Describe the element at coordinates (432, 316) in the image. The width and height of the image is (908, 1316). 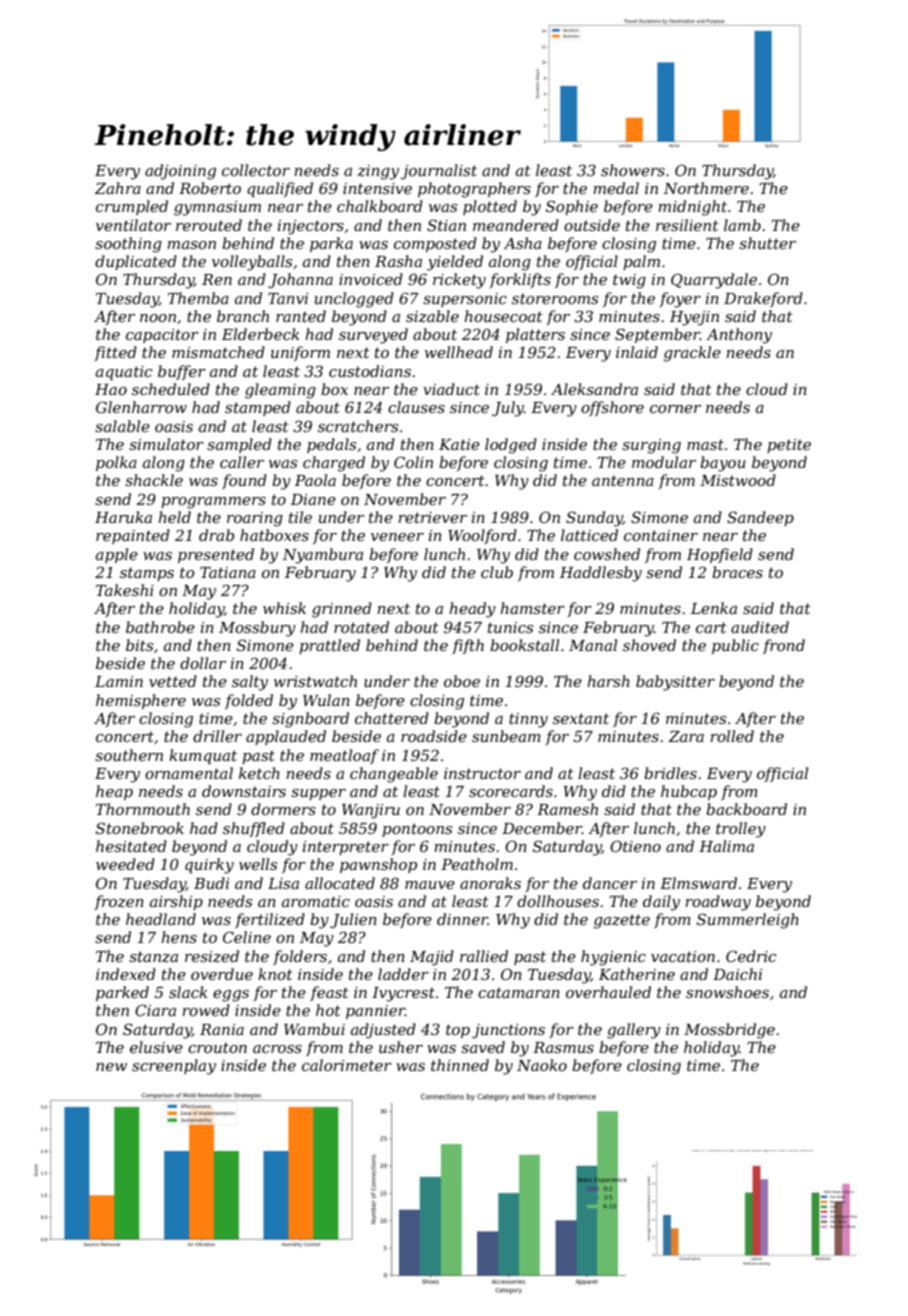
I see `sizable` at that location.
